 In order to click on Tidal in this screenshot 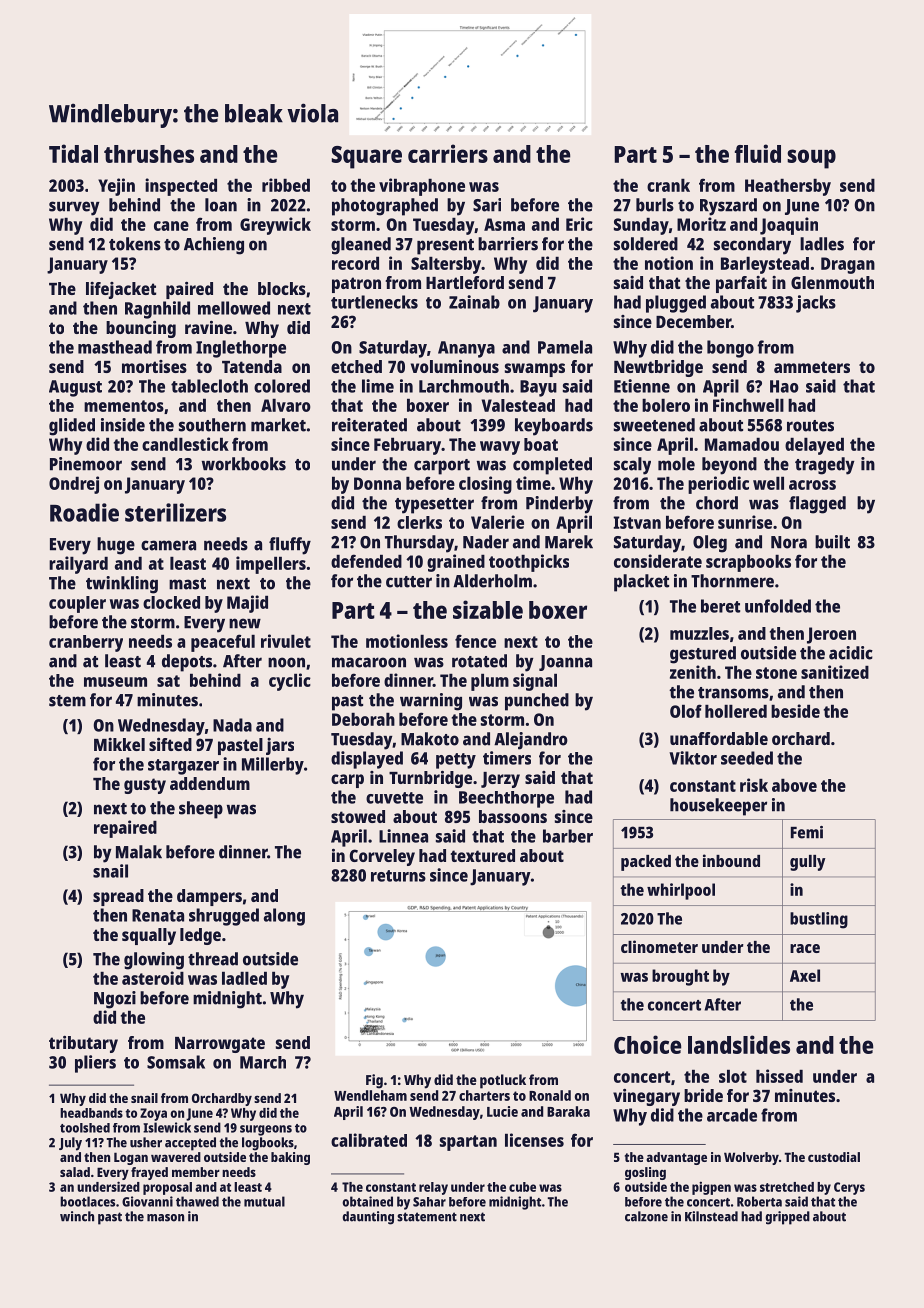, I will do `click(73, 153)`.
